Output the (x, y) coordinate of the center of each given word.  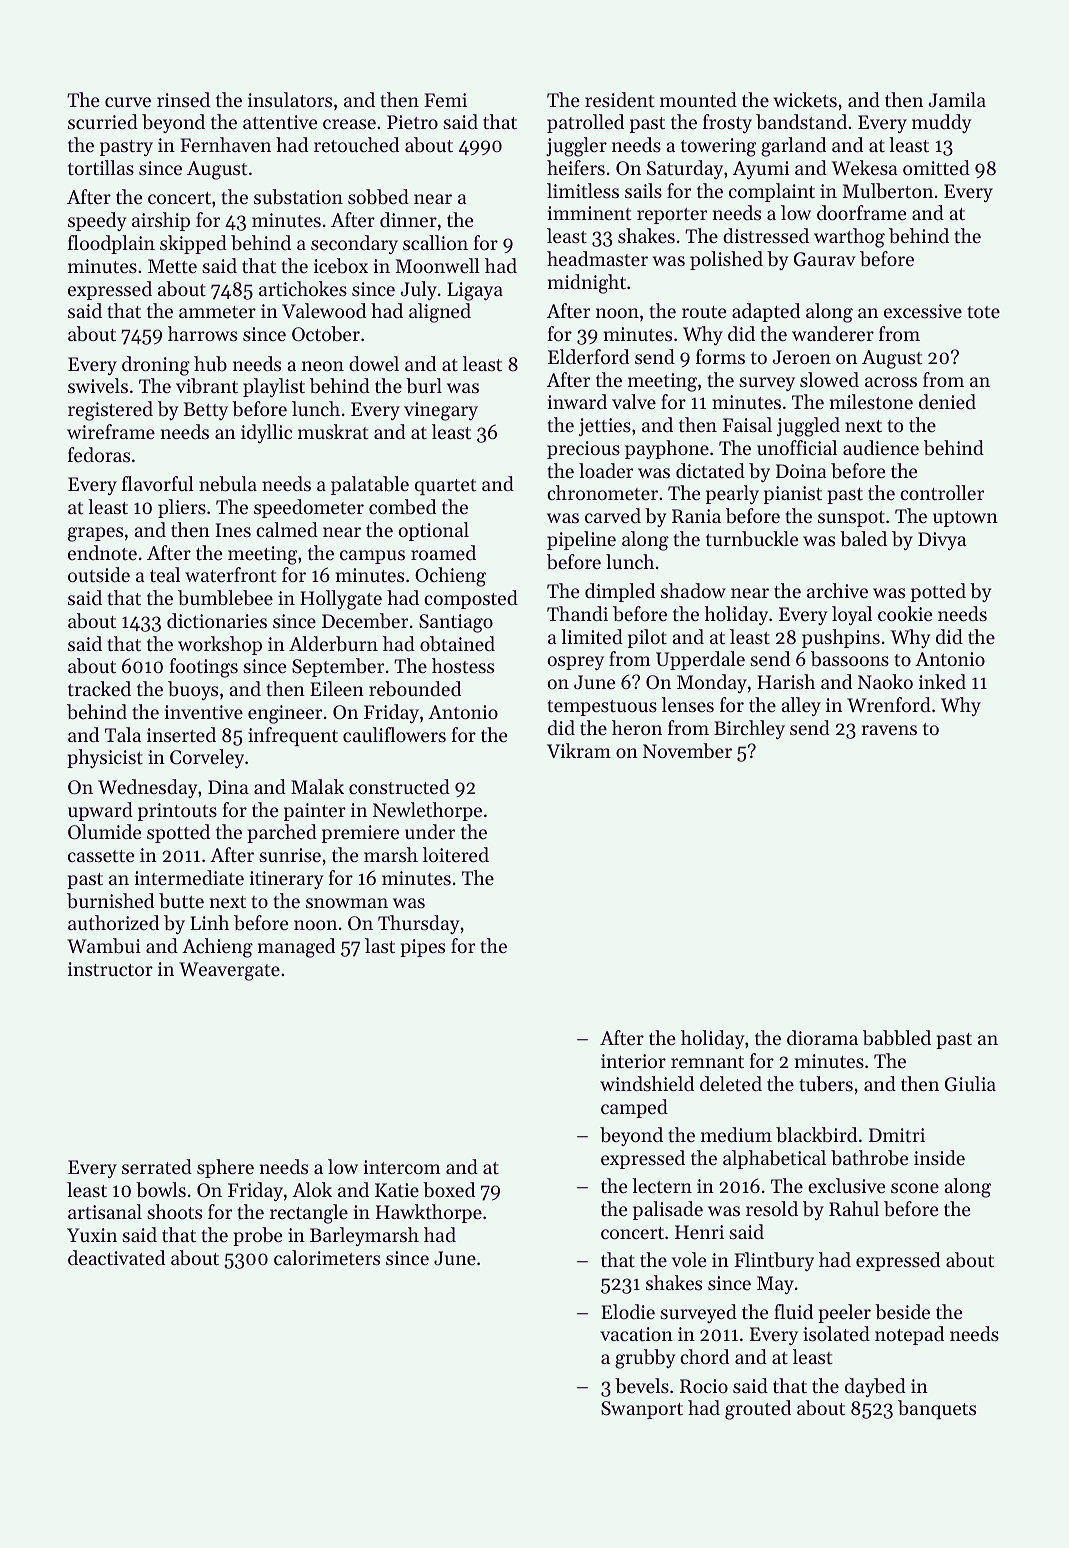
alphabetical (774, 1159)
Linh (209, 922)
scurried (103, 121)
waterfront (230, 574)
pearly (732, 494)
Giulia (970, 1084)
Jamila (957, 99)
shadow (693, 590)
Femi (445, 100)
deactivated (116, 1257)
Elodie (628, 1311)
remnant (707, 1062)
